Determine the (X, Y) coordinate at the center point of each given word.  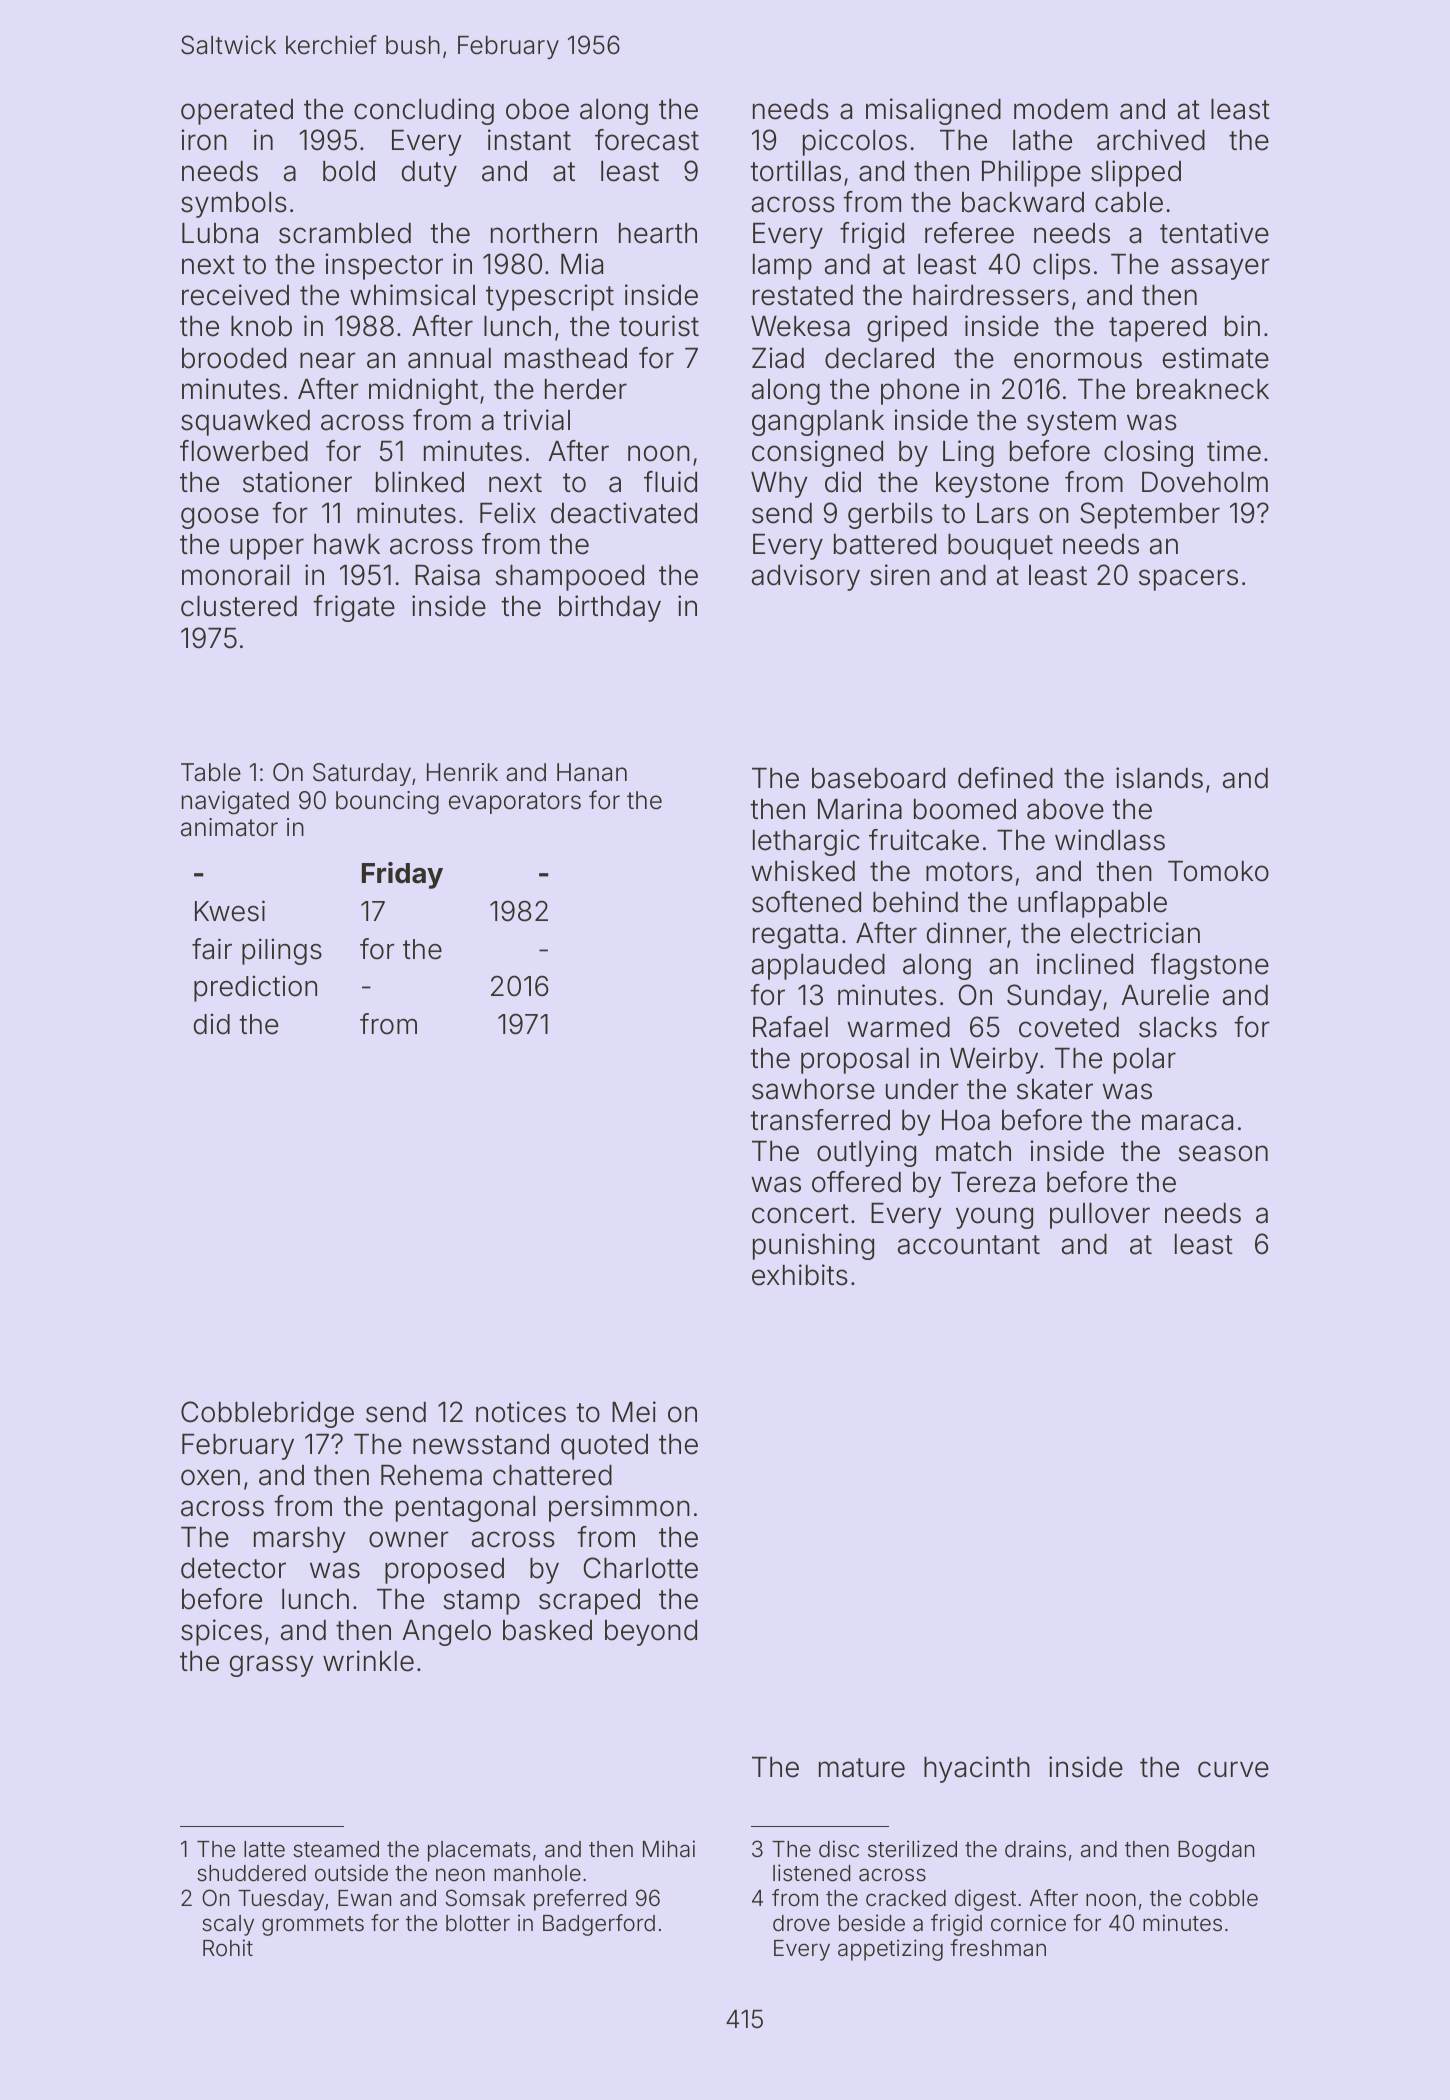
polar (1145, 1061)
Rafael (790, 1027)
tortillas (795, 171)
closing (1148, 453)
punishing (813, 1246)
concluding (424, 111)
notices (521, 1412)
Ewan (364, 1898)
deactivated (624, 513)
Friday (402, 875)
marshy (300, 1540)
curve (1233, 1769)
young (994, 1218)
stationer (297, 482)
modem (1061, 109)
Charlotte (641, 1568)
